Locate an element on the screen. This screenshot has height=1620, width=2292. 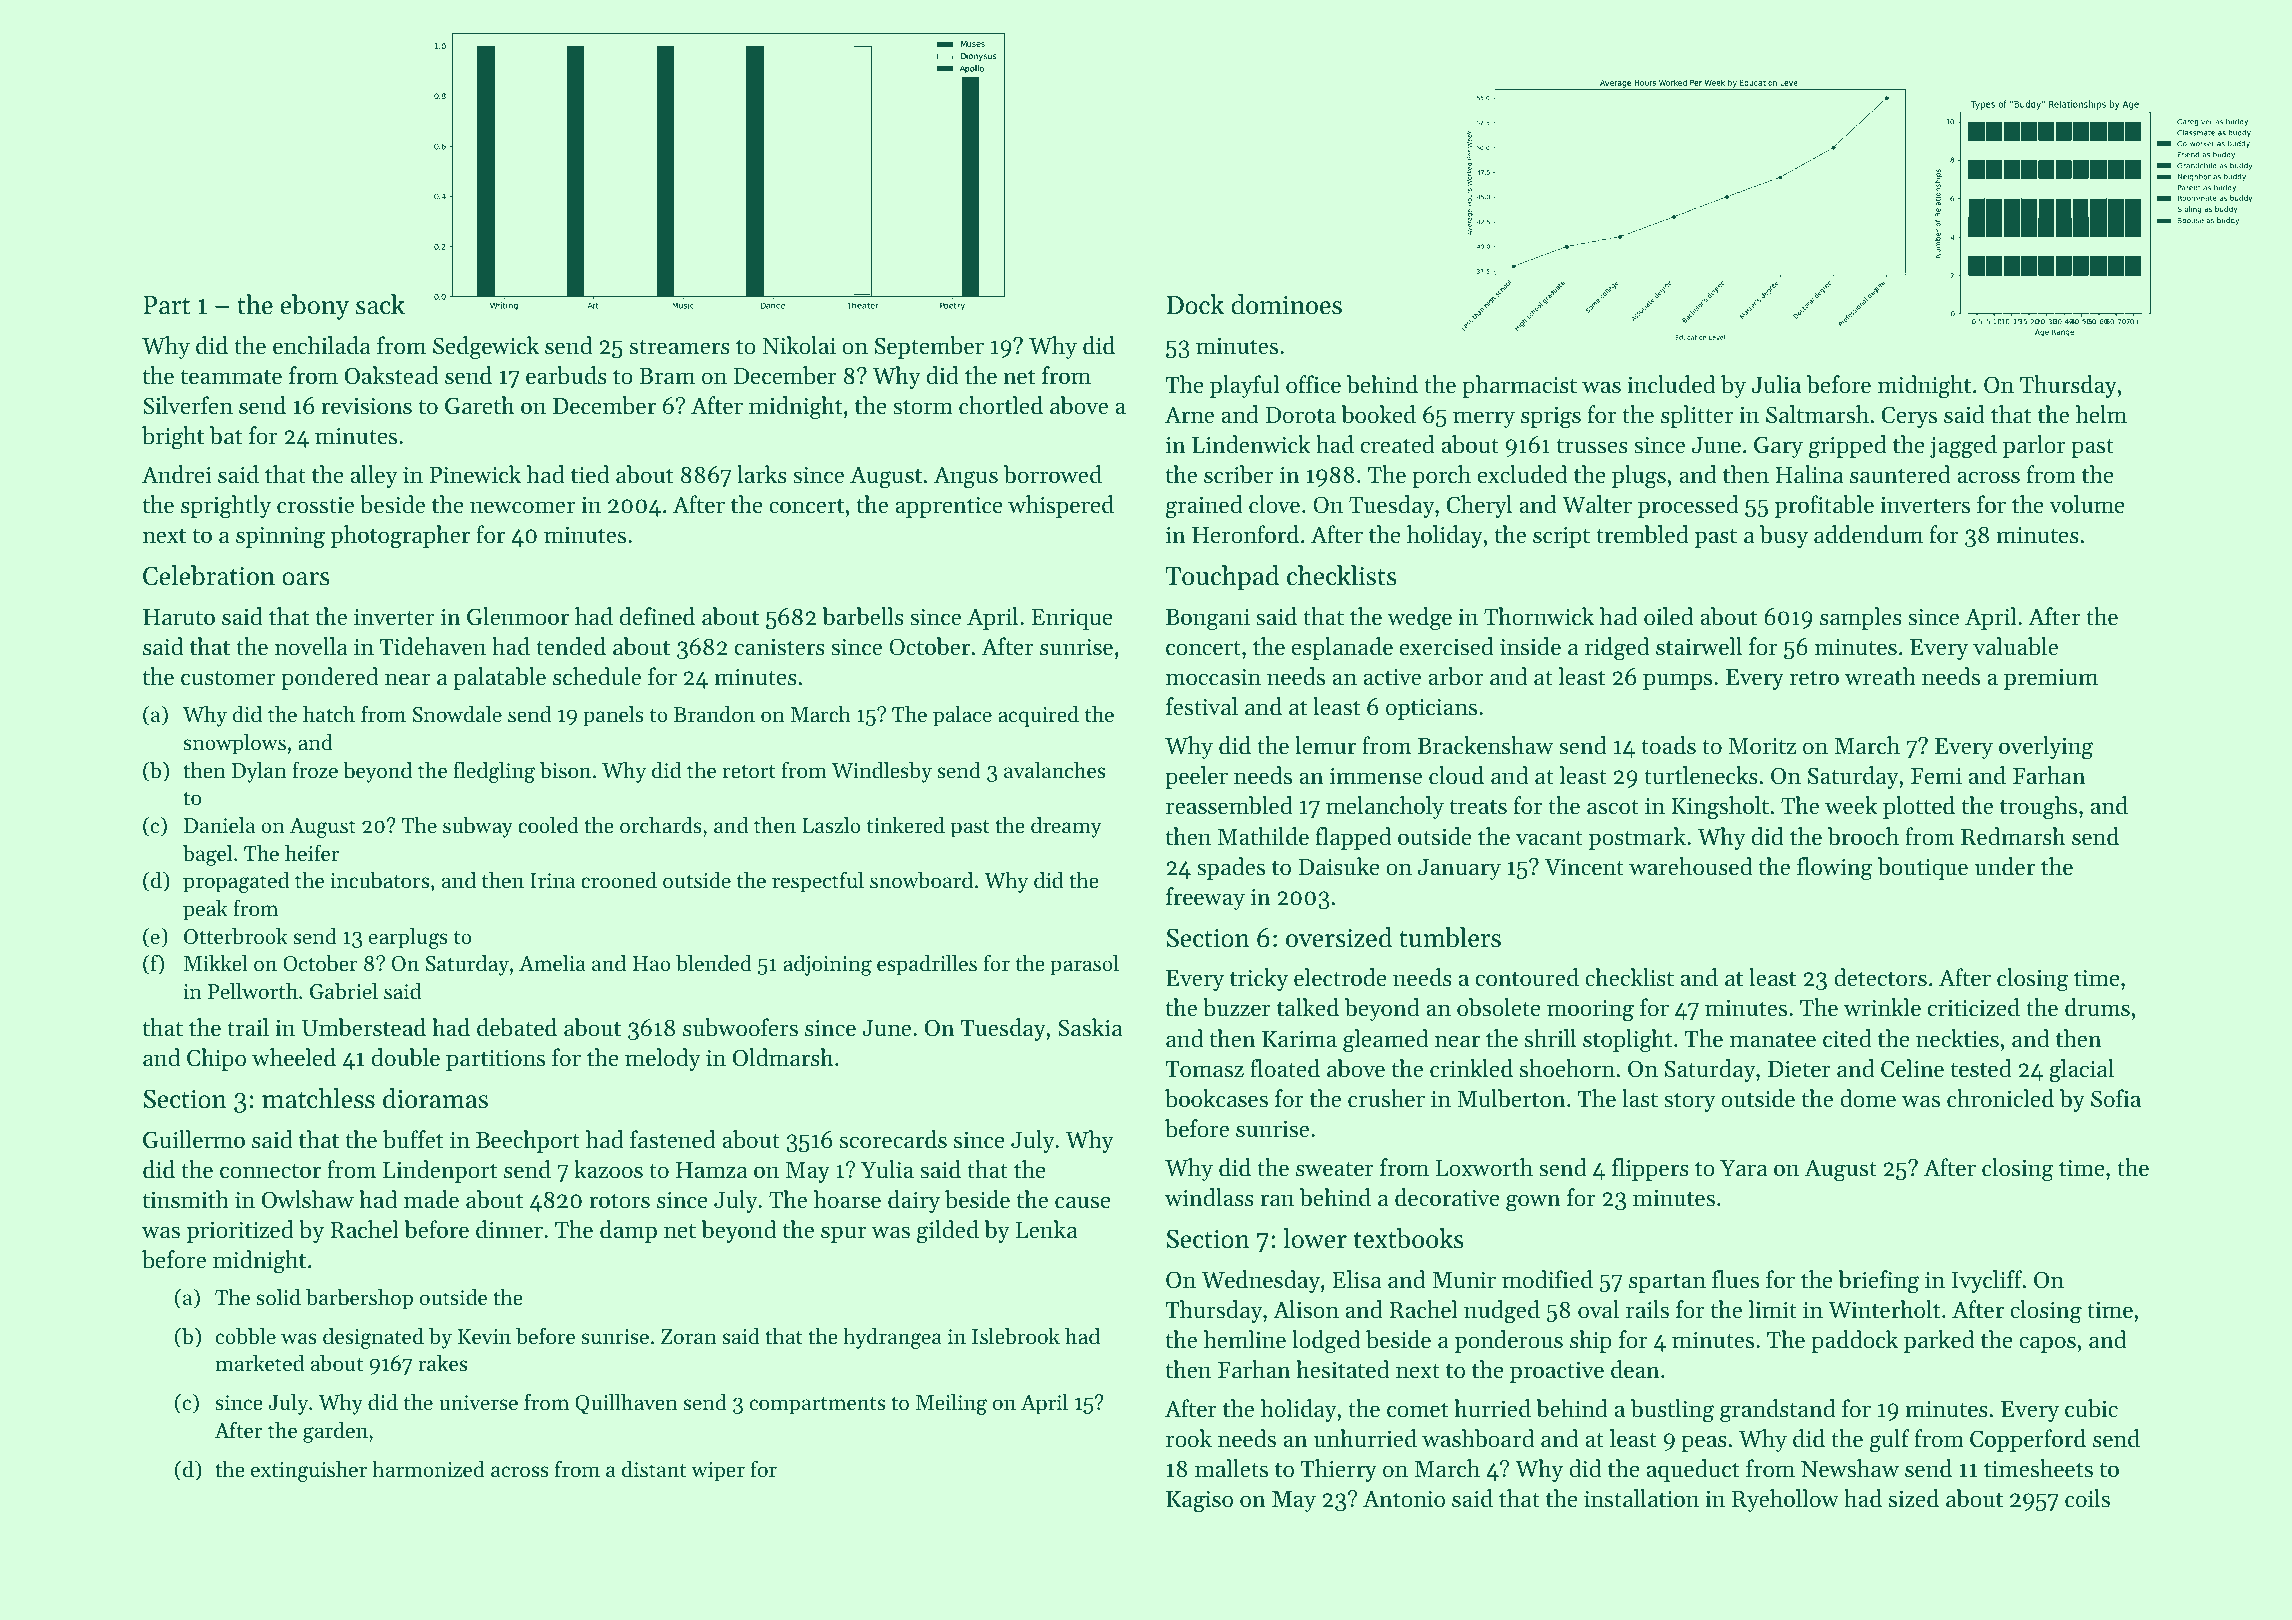
Gary is located at coordinates (1778, 447).
